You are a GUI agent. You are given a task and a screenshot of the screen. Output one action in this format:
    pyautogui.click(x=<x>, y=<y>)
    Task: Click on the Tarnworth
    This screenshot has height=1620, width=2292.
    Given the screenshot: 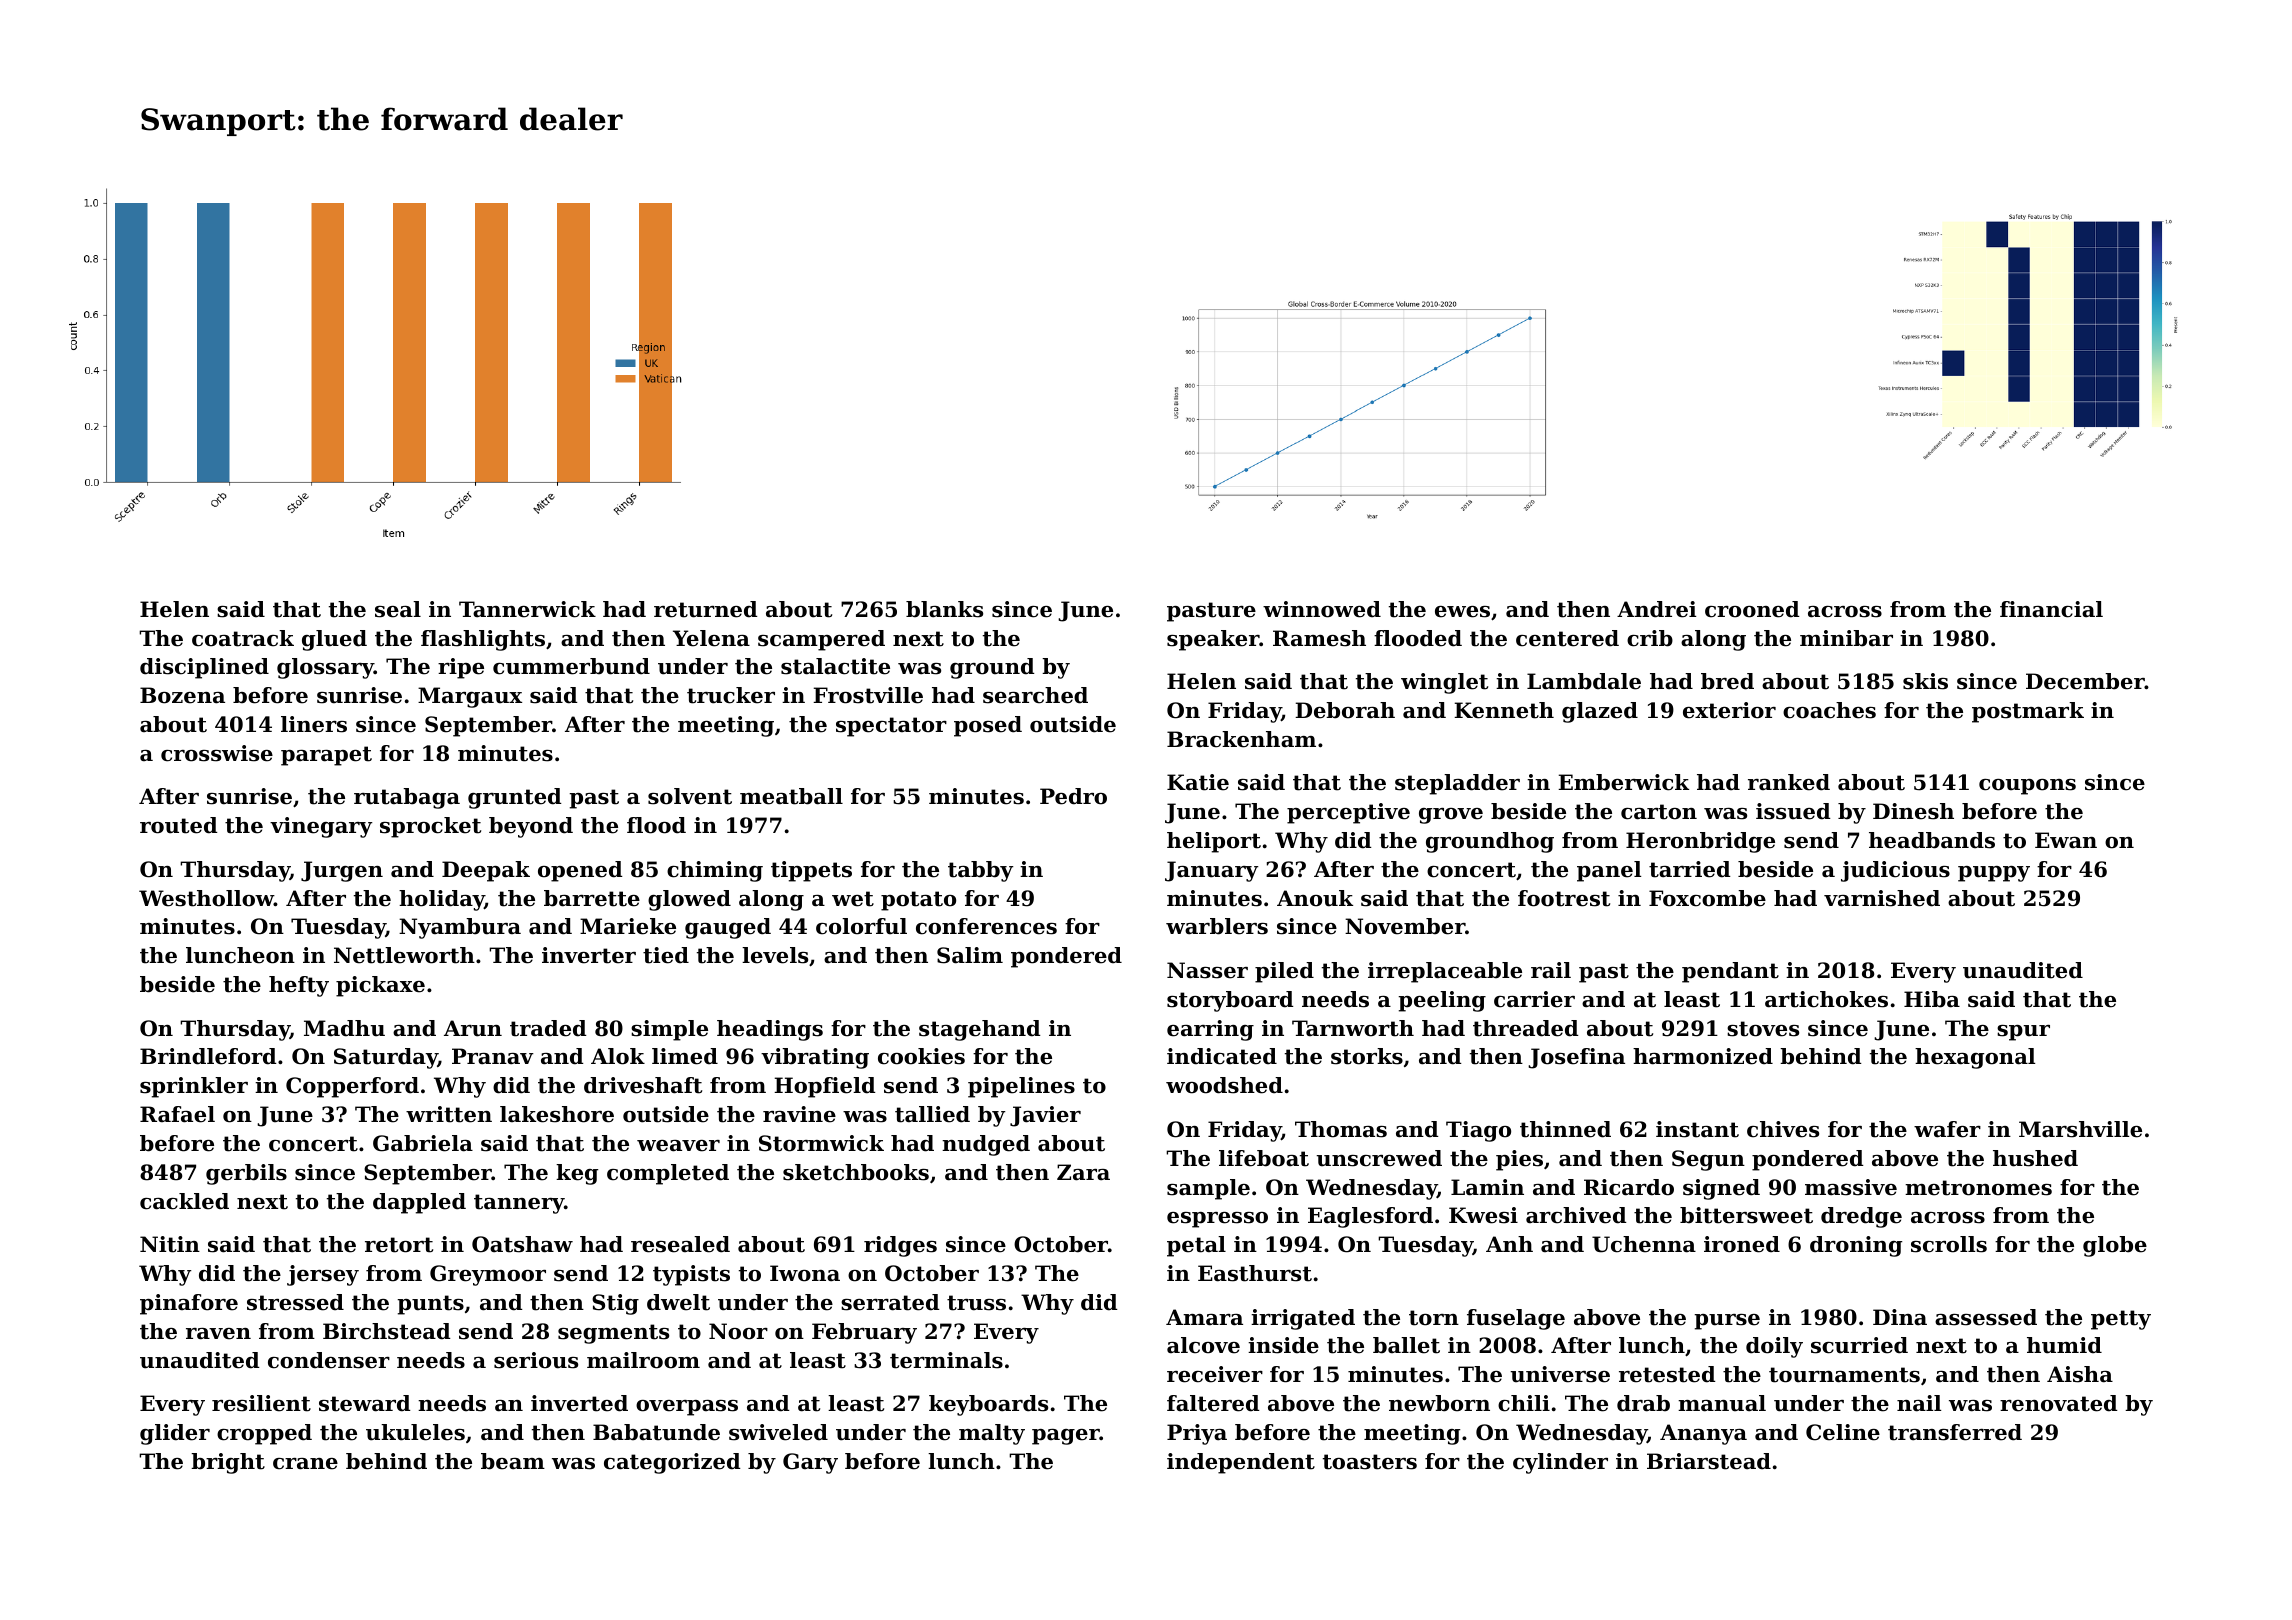 What is the action you would take?
    pyautogui.click(x=1353, y=1028)
